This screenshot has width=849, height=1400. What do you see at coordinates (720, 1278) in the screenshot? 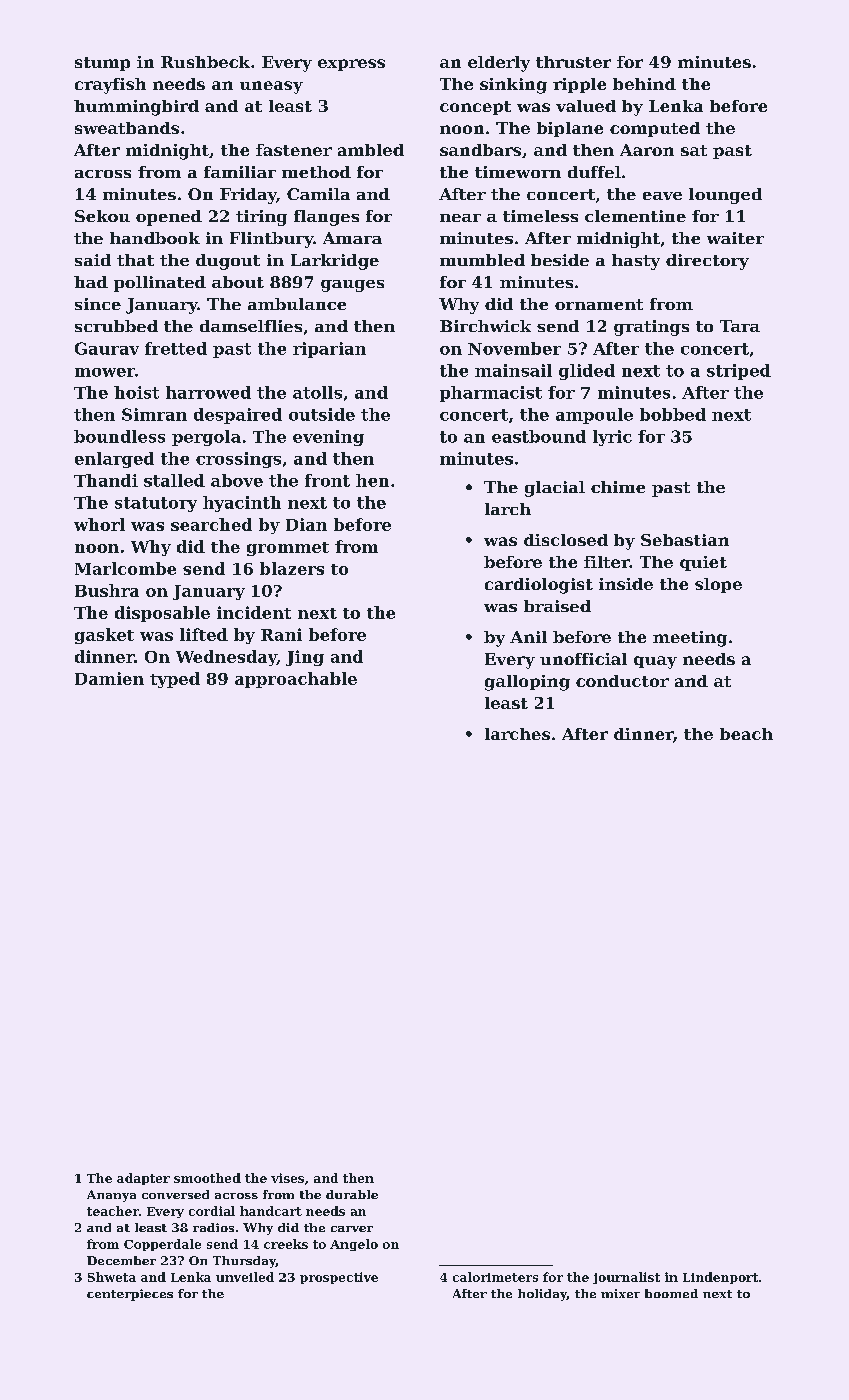
I see `Lindenport` at bounding box center [720, 1278].
